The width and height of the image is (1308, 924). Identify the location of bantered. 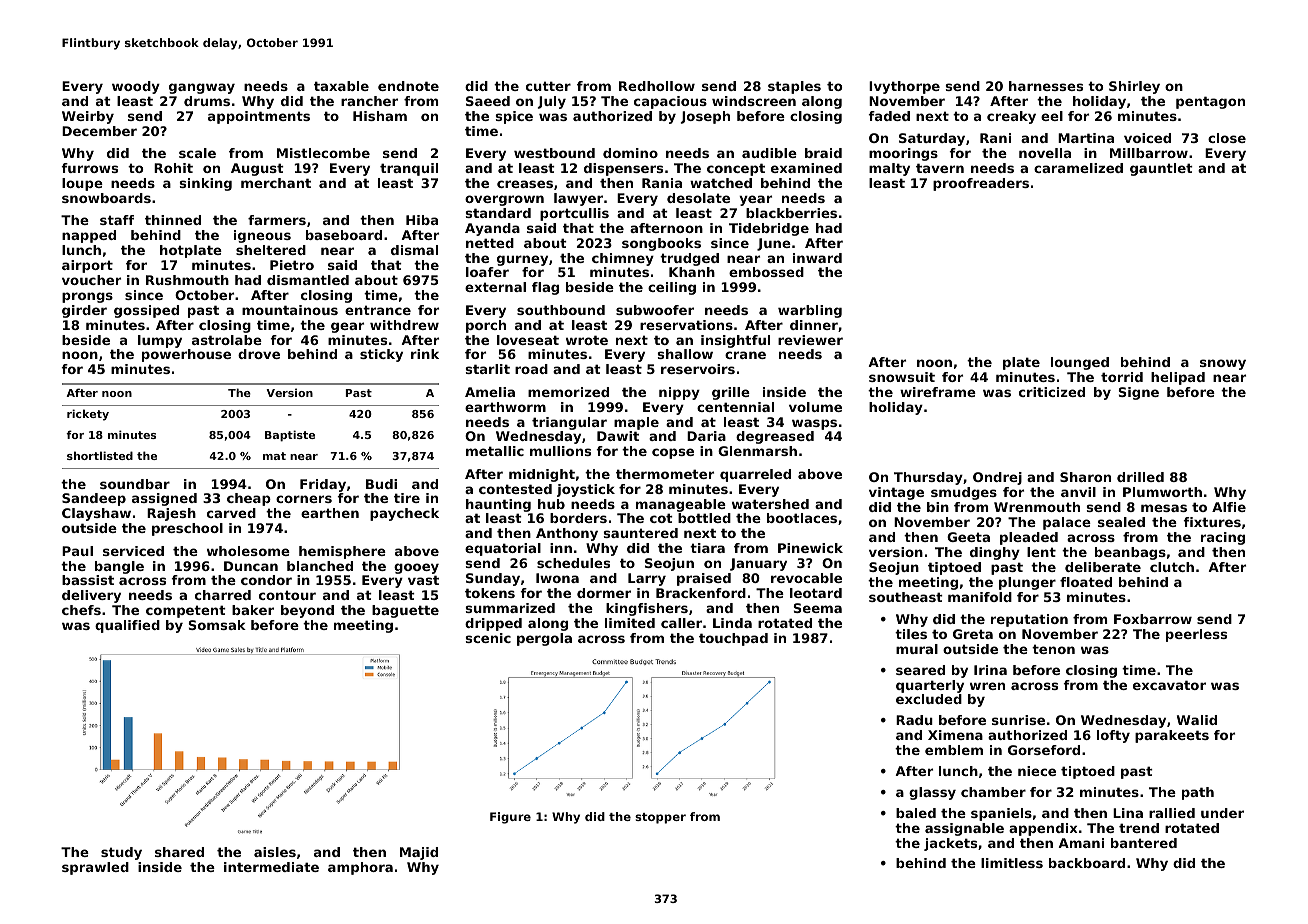
(1144, 843).
